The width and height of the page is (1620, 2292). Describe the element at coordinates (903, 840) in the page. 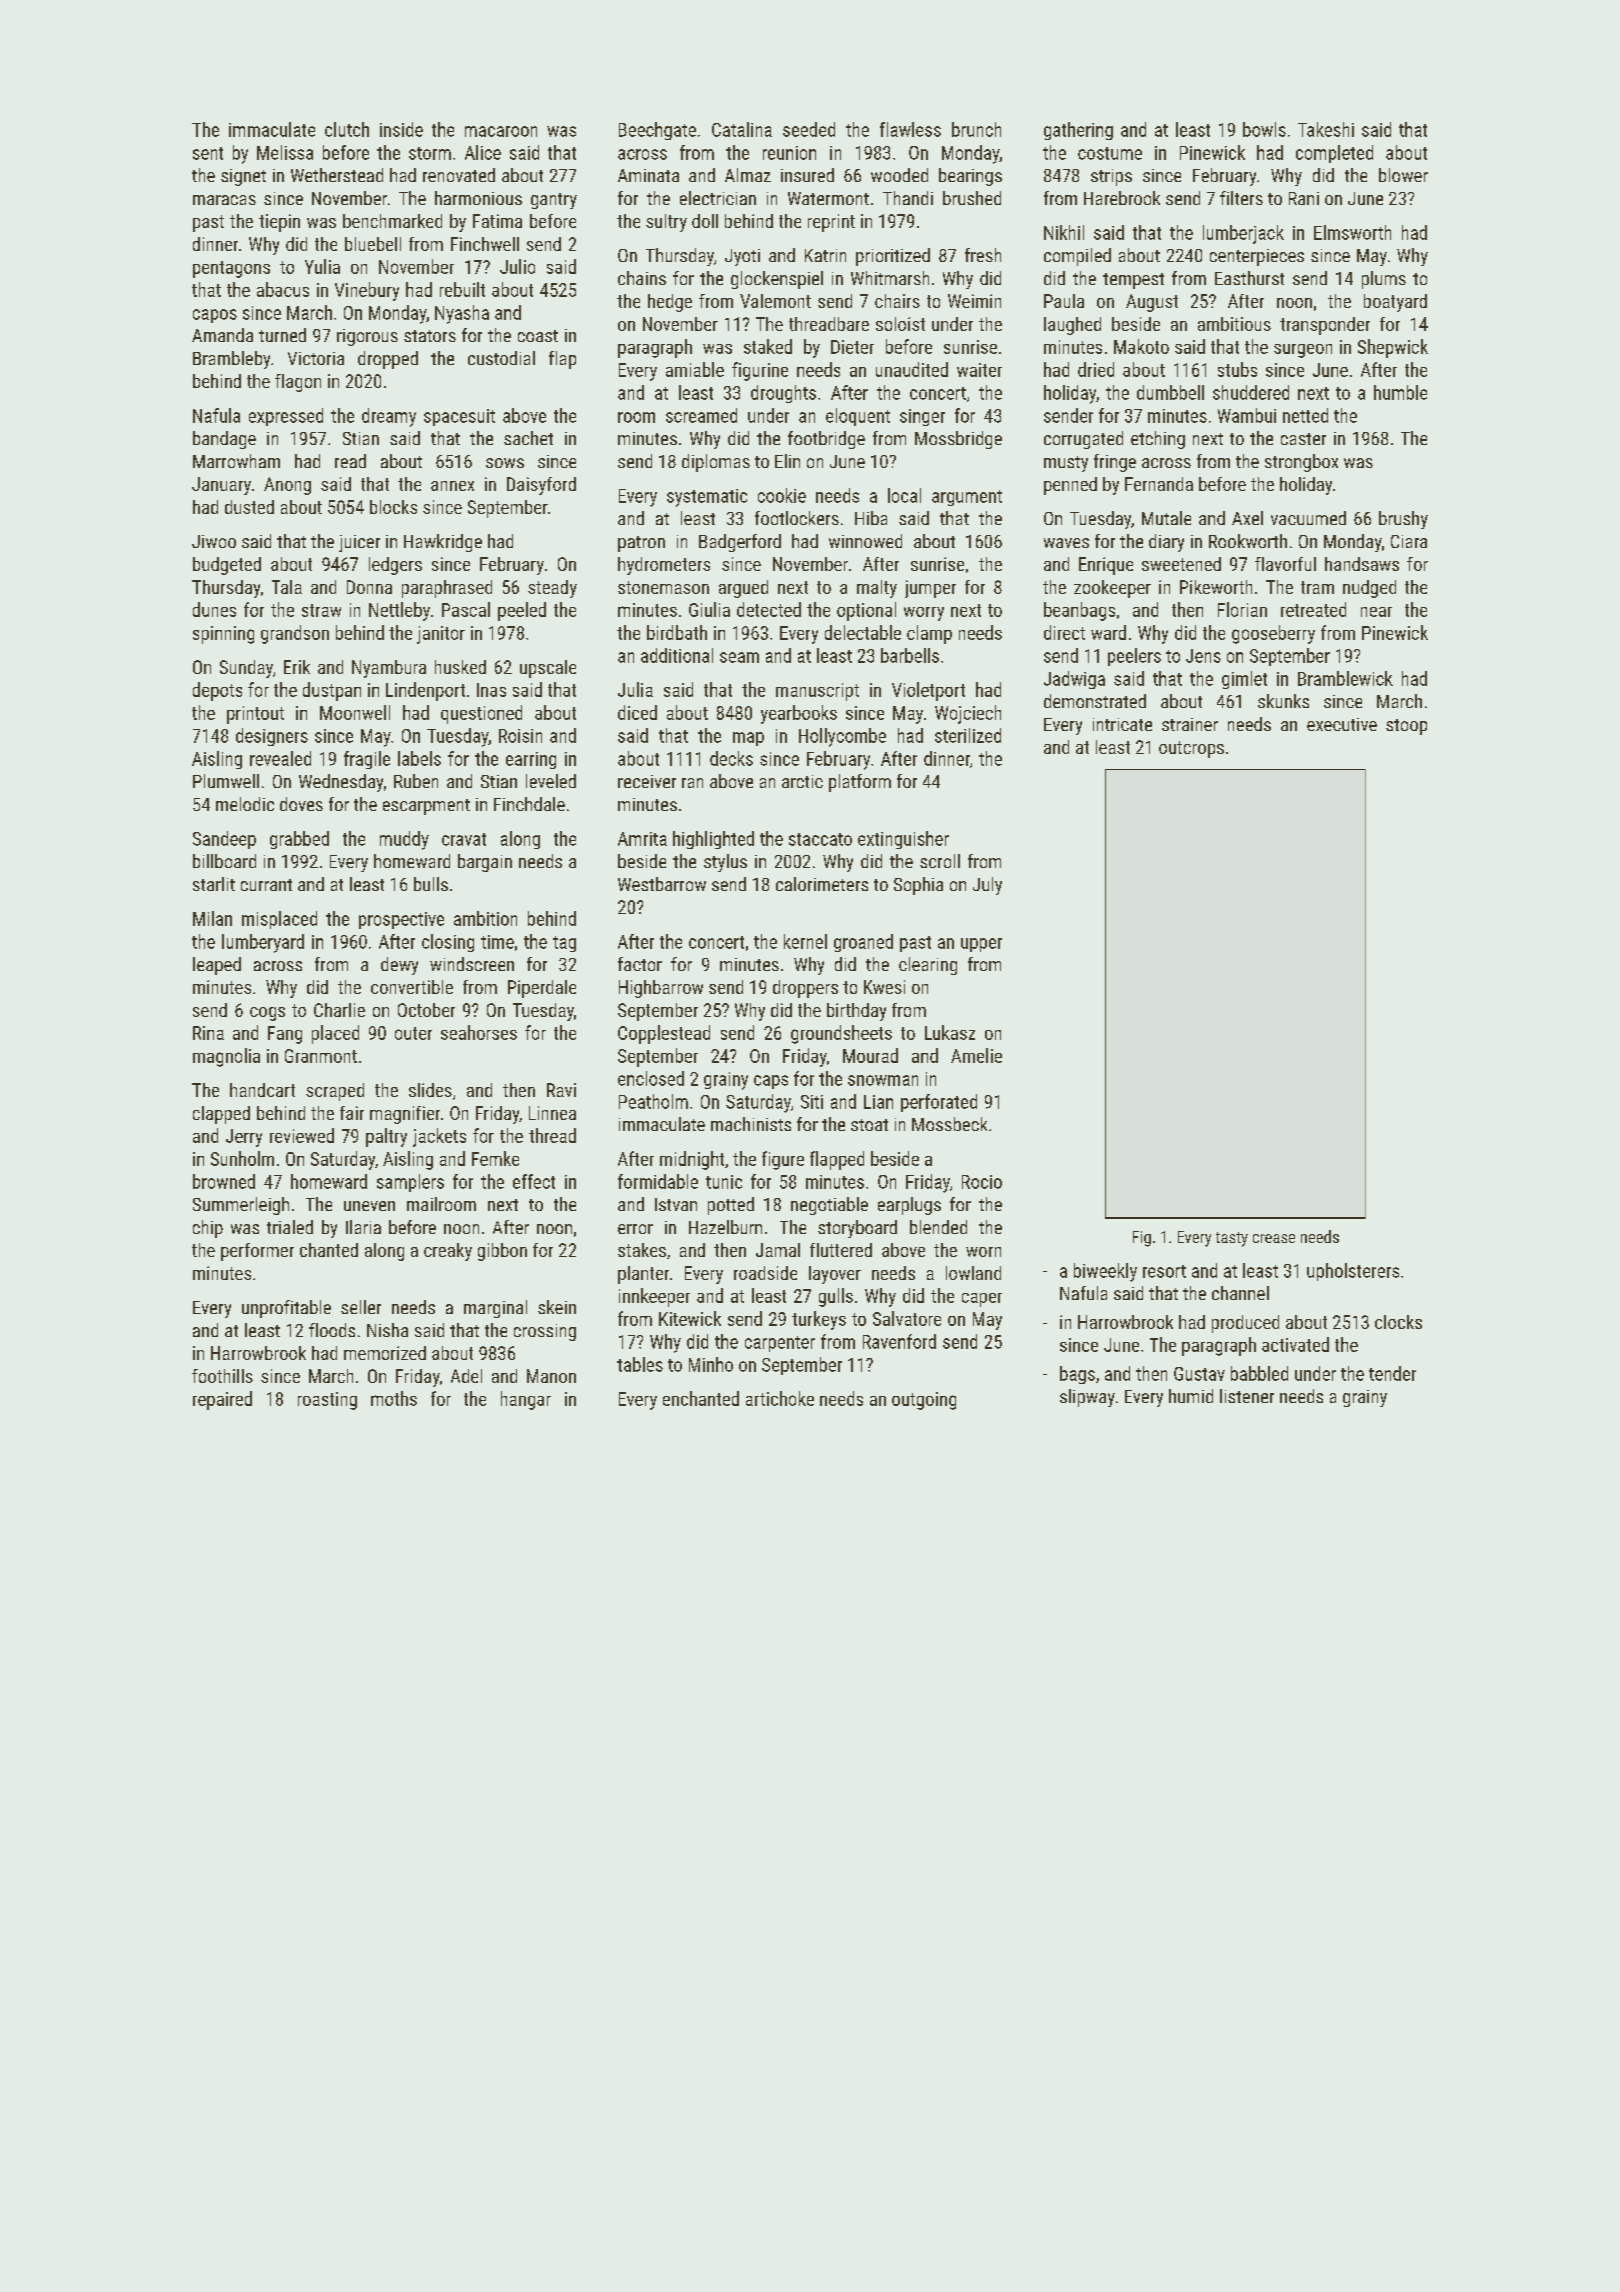

I see `extinguisher` at that location.
